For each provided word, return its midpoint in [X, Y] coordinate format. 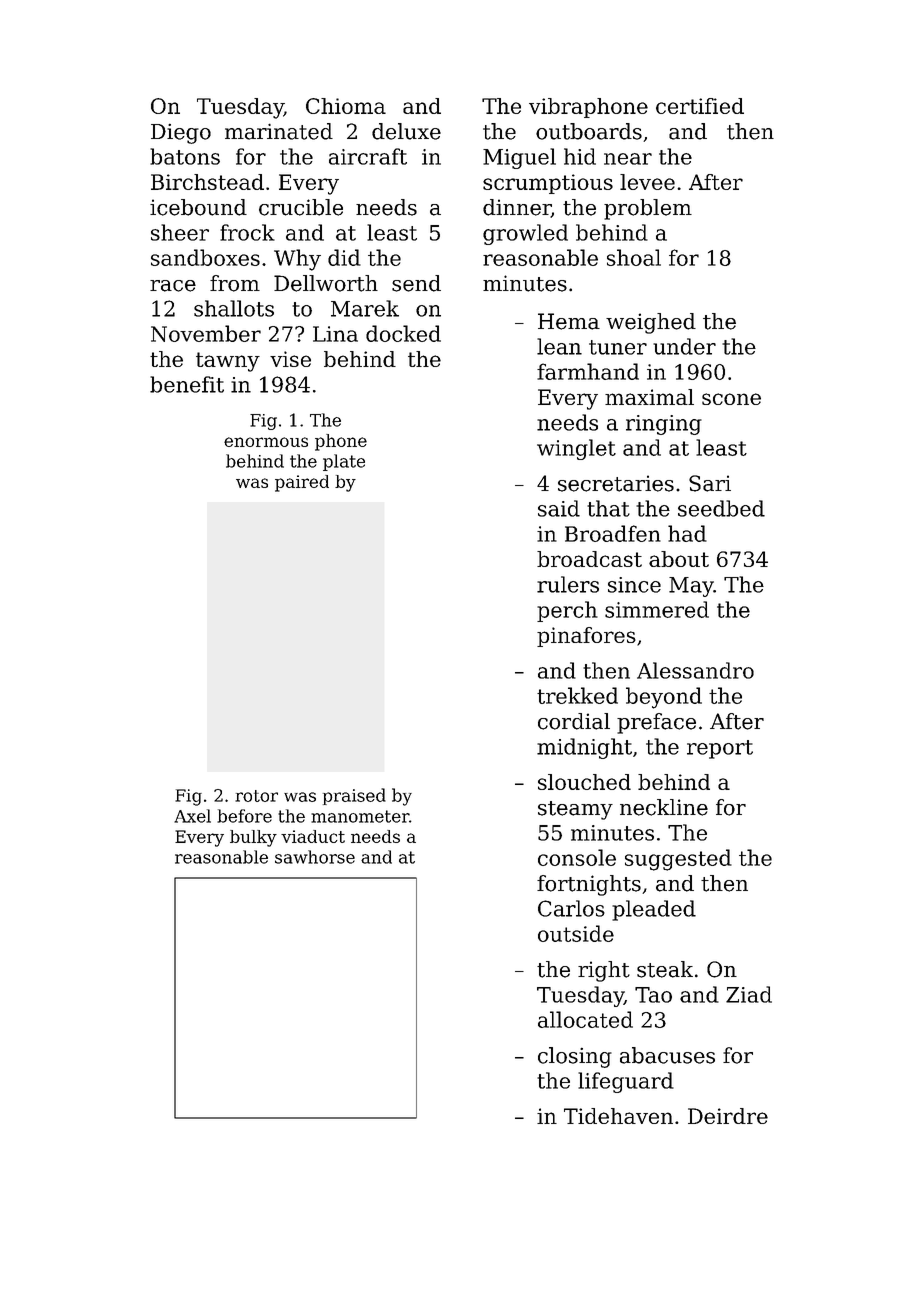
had [687, 533]
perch [567, 611]
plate [344, 462]
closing [575, 1057]
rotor [256, 796]
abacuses [667, 1055]
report [720, 749]
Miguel [519, 158]
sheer [180, 232]
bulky [253, 838]
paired [302, 483]
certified [700, 106]
